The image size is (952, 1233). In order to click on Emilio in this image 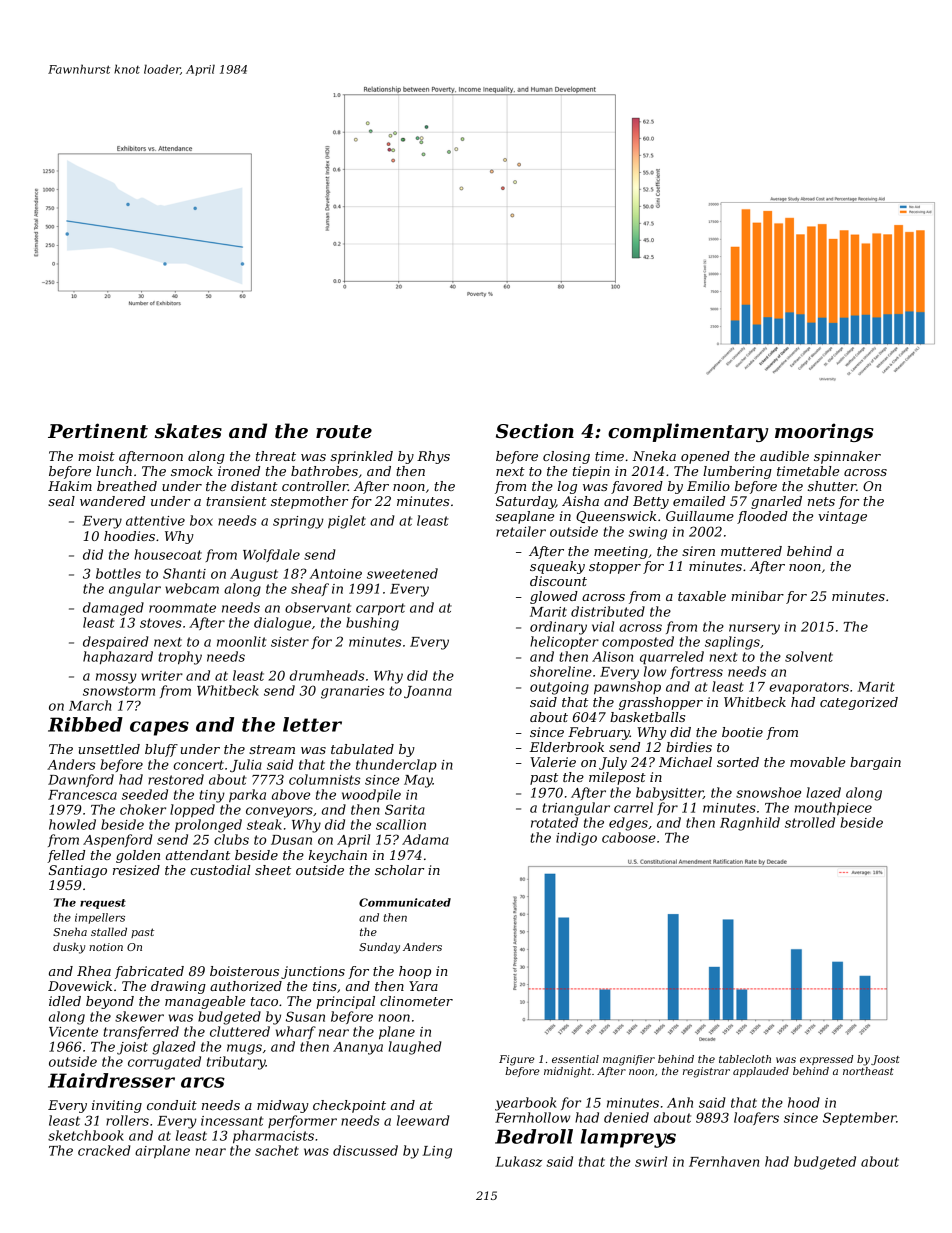, I will do `click(708, 486)`.
